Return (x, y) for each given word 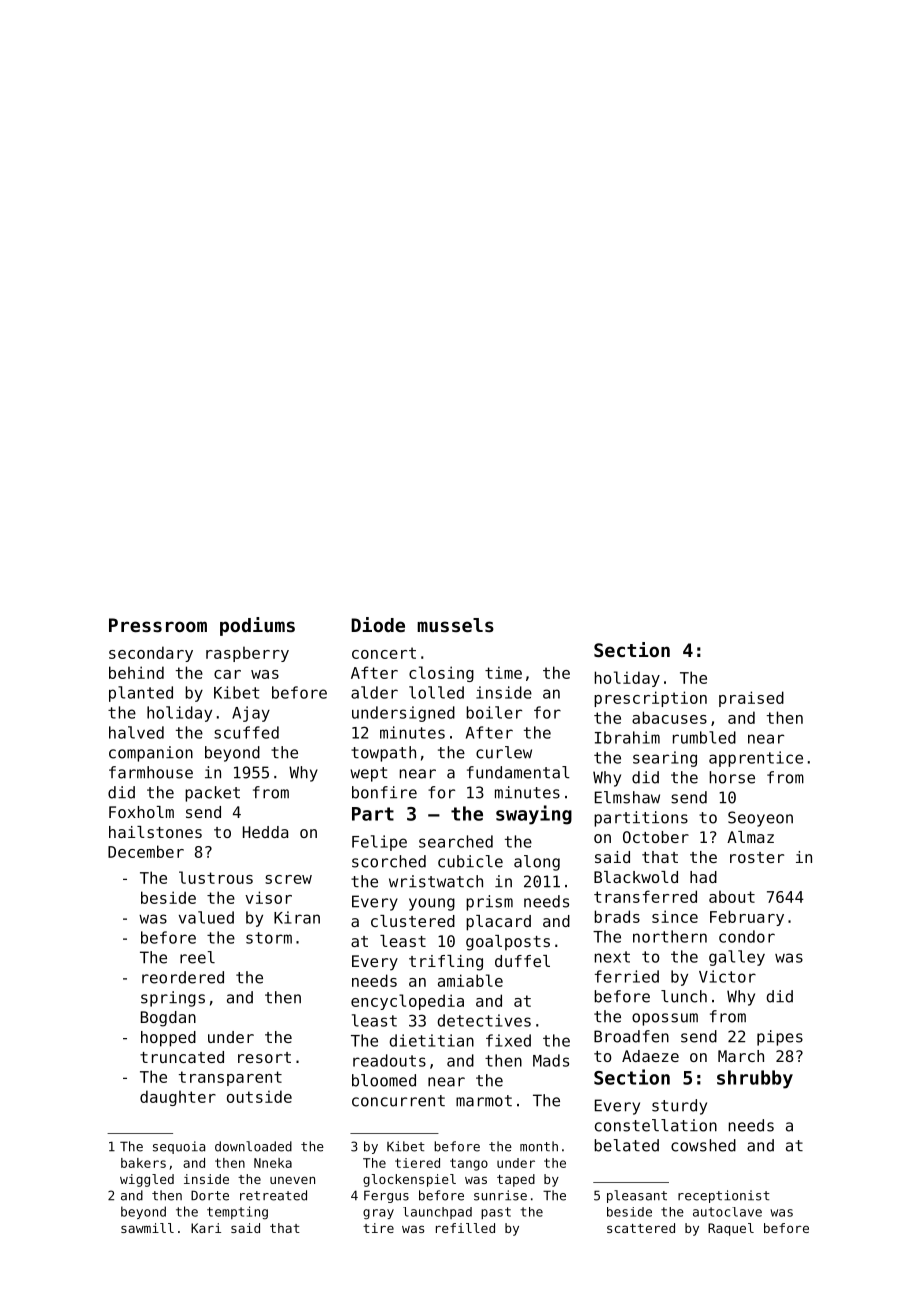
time (503, 672)
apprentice (756, 759)
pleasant (637, 1196)
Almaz (750, 837)
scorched (389, 861)
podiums (257, 626)
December (146, 851)
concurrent (398, 1101)
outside (259, 1096)
